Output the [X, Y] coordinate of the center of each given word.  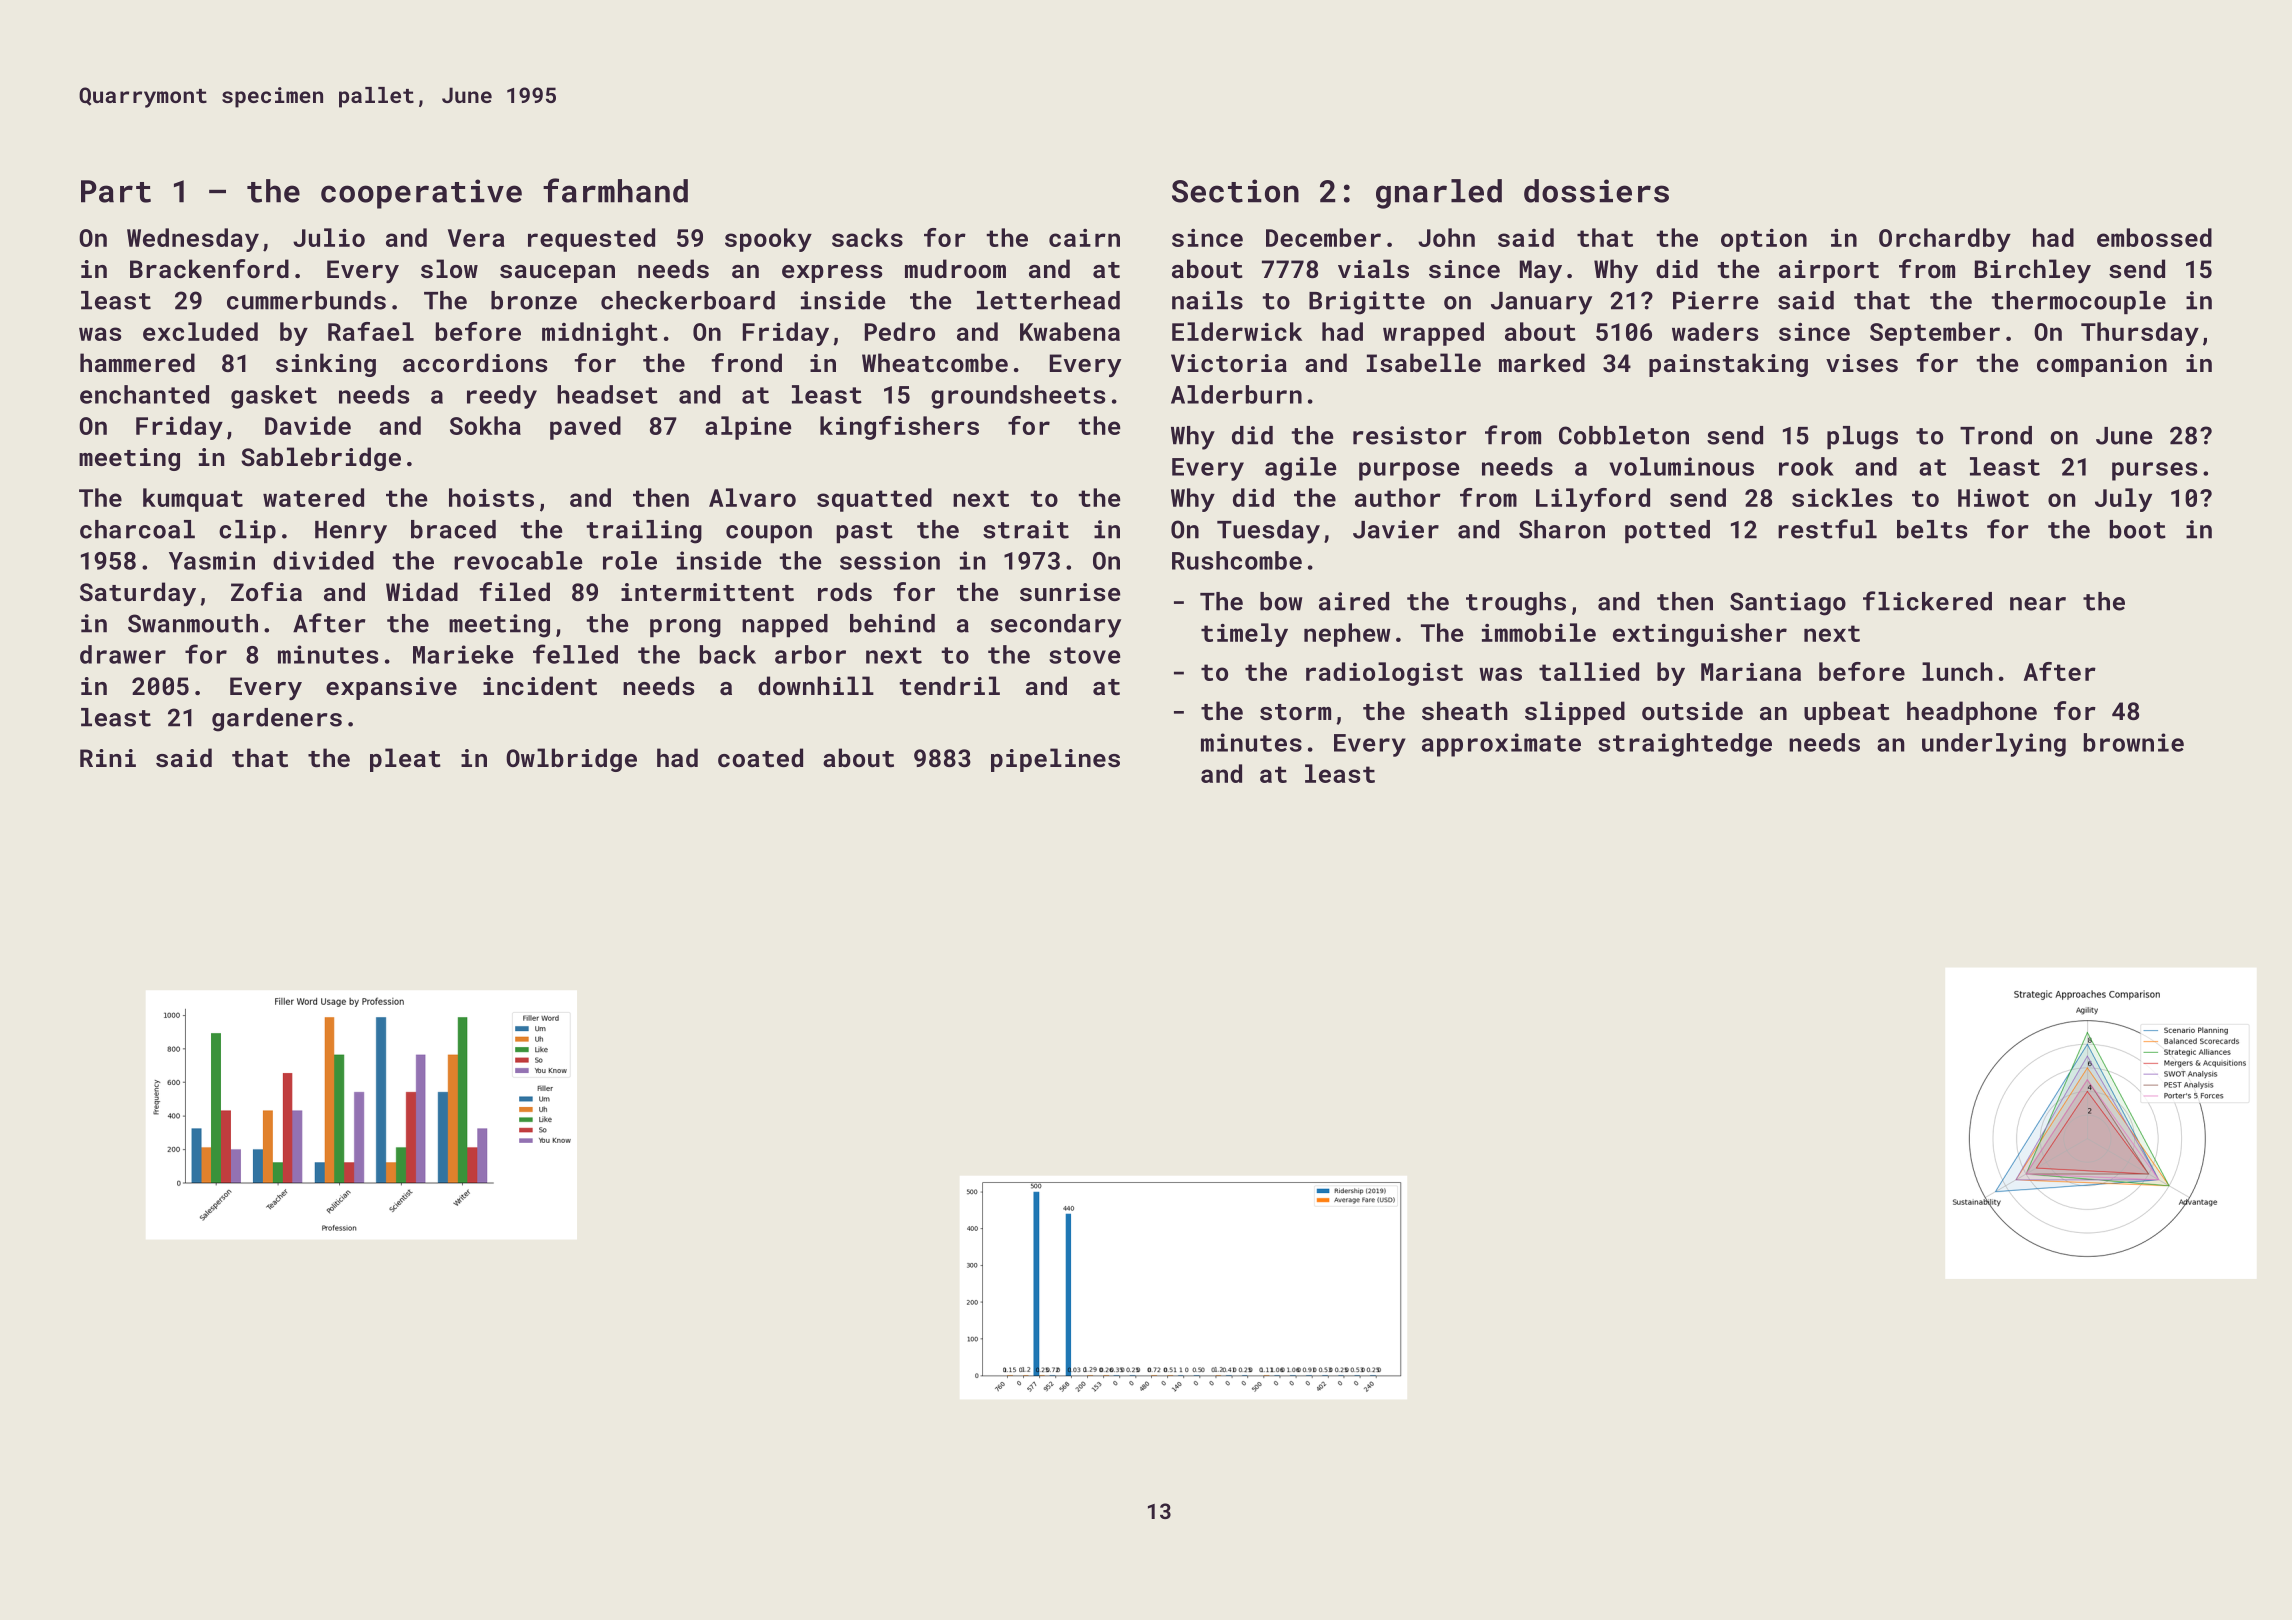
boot [2138, 529]
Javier [1396, 529]
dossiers [1596, 191]
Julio [329, 237]
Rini [108, 758]
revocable [518, 560]
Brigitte [1367, 303]
